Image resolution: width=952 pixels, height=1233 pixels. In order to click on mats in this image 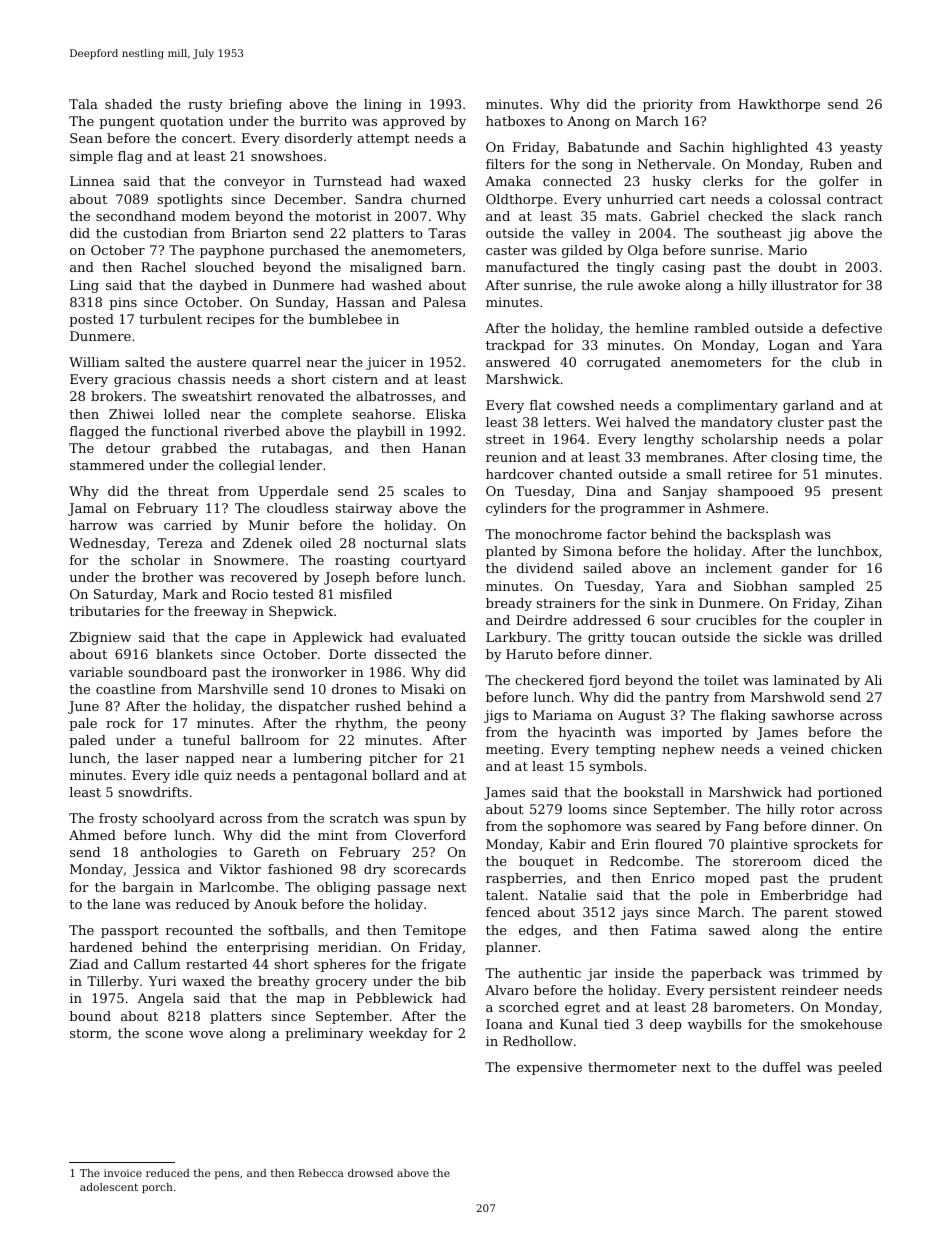, I will do `click(621, 216)`.
